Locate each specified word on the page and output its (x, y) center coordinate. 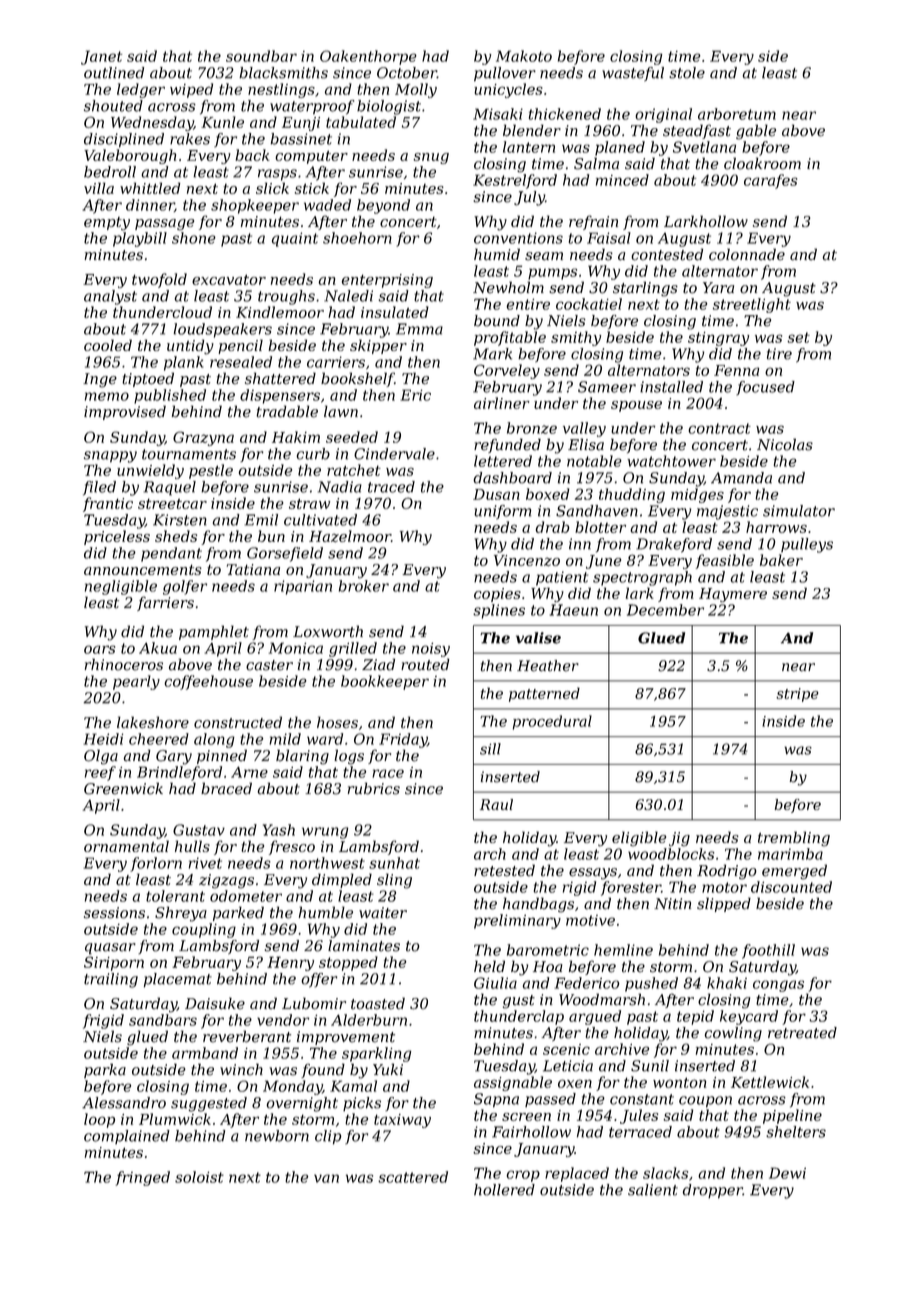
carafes (770, 181)
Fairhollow (531, 1132)
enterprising (387, 281)
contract (719, 428)
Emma (419, 329)
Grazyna (203, 438)
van (326, 1178)
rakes (190, 139)
